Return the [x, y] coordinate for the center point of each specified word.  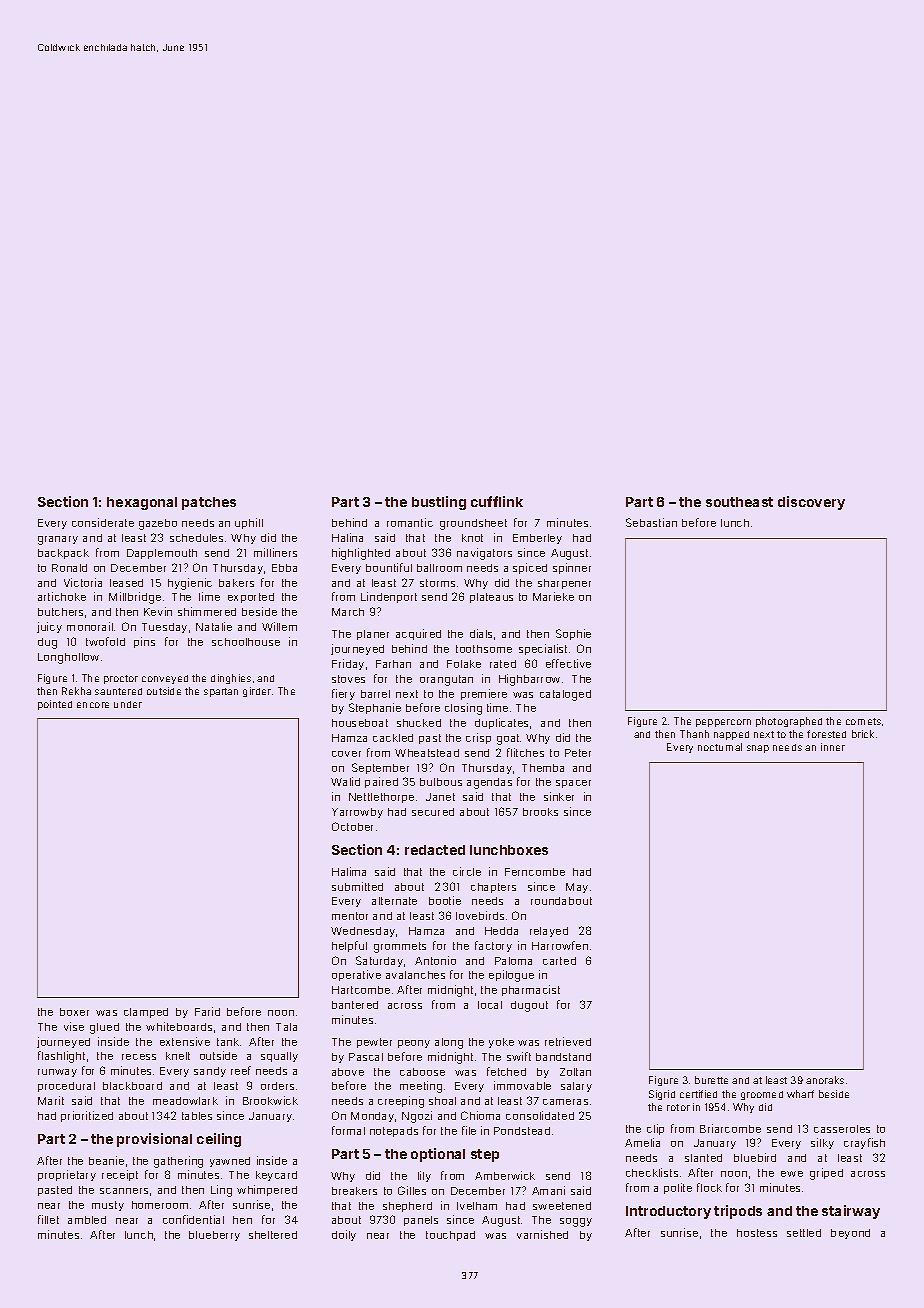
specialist [543, 649]
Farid [207, 1011]
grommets [400, 947]
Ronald [69, 568]
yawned [230, 1162]
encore [93, 705]
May [577, 888]
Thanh [694, 734]
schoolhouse [246, 642]
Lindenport [389, 597]
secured [433, 812]
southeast [739, 502]
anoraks [825, 1080]
